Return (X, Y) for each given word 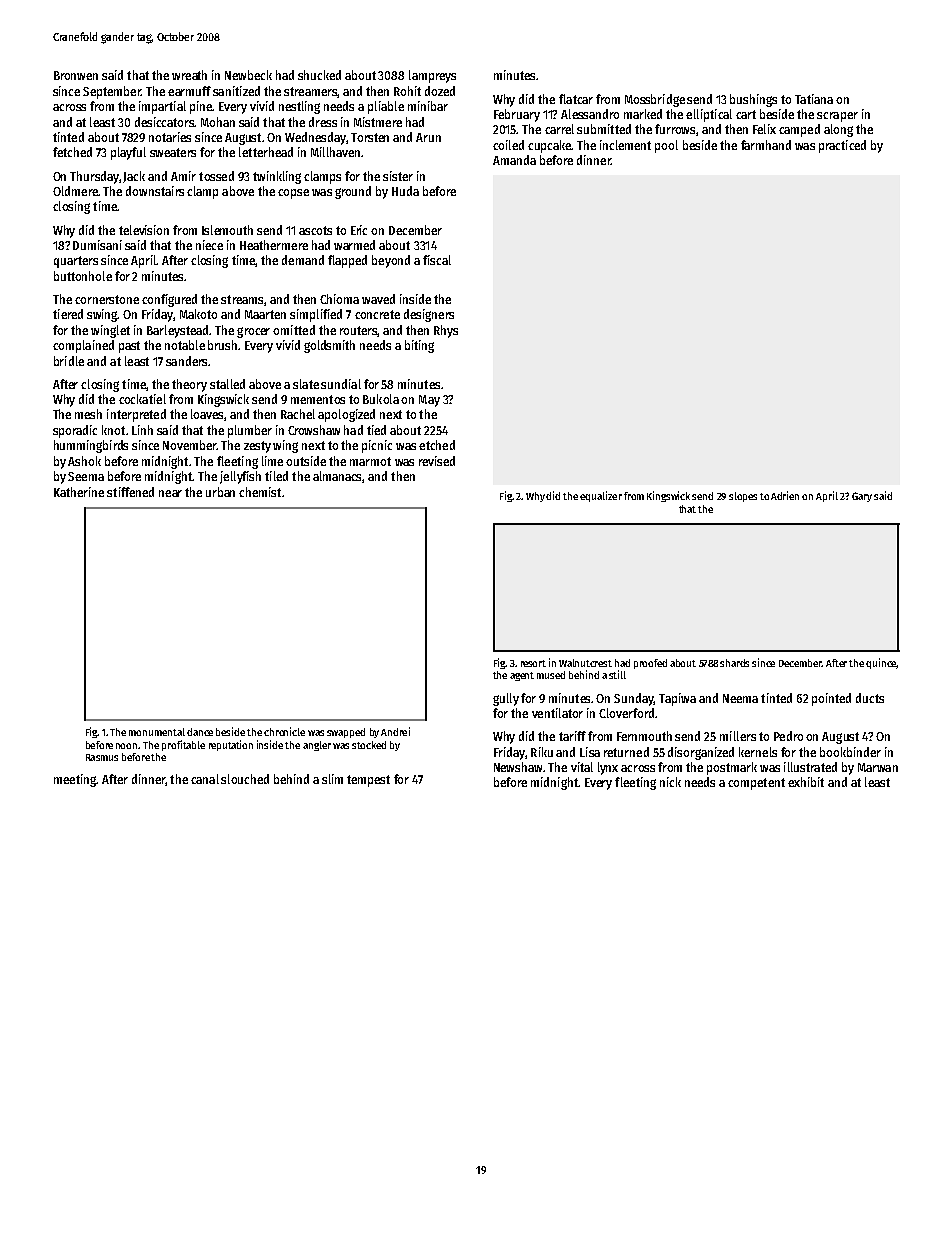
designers (429, 315)
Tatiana (814, 99)
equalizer (601, 496)
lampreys (432, 76)
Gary (862, 497)
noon (126, 746)
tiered (68, 314)
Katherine (79, 492)
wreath (189, 75)
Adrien (785, 495)
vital (582, 767)
